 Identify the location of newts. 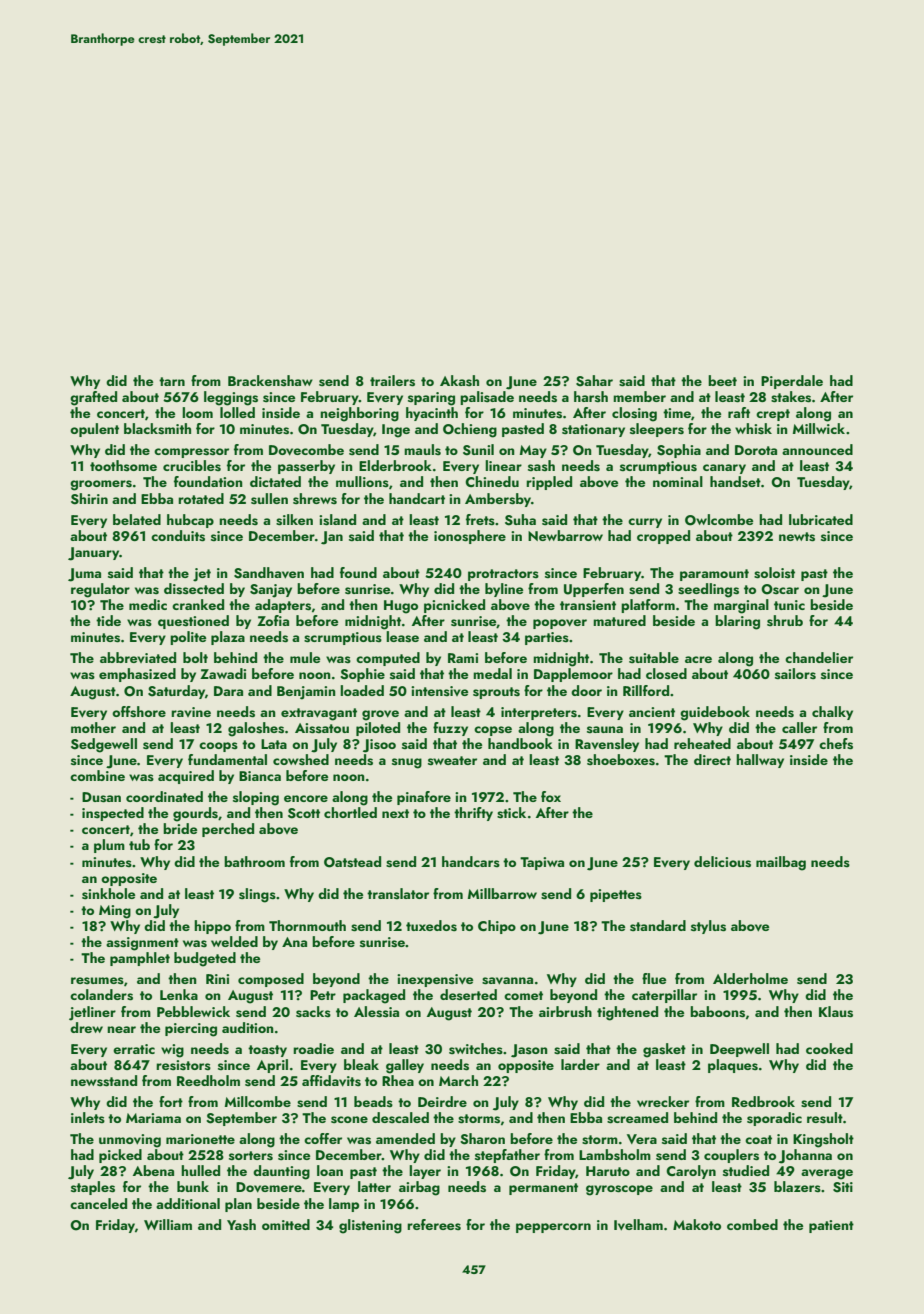
(797, 537).
